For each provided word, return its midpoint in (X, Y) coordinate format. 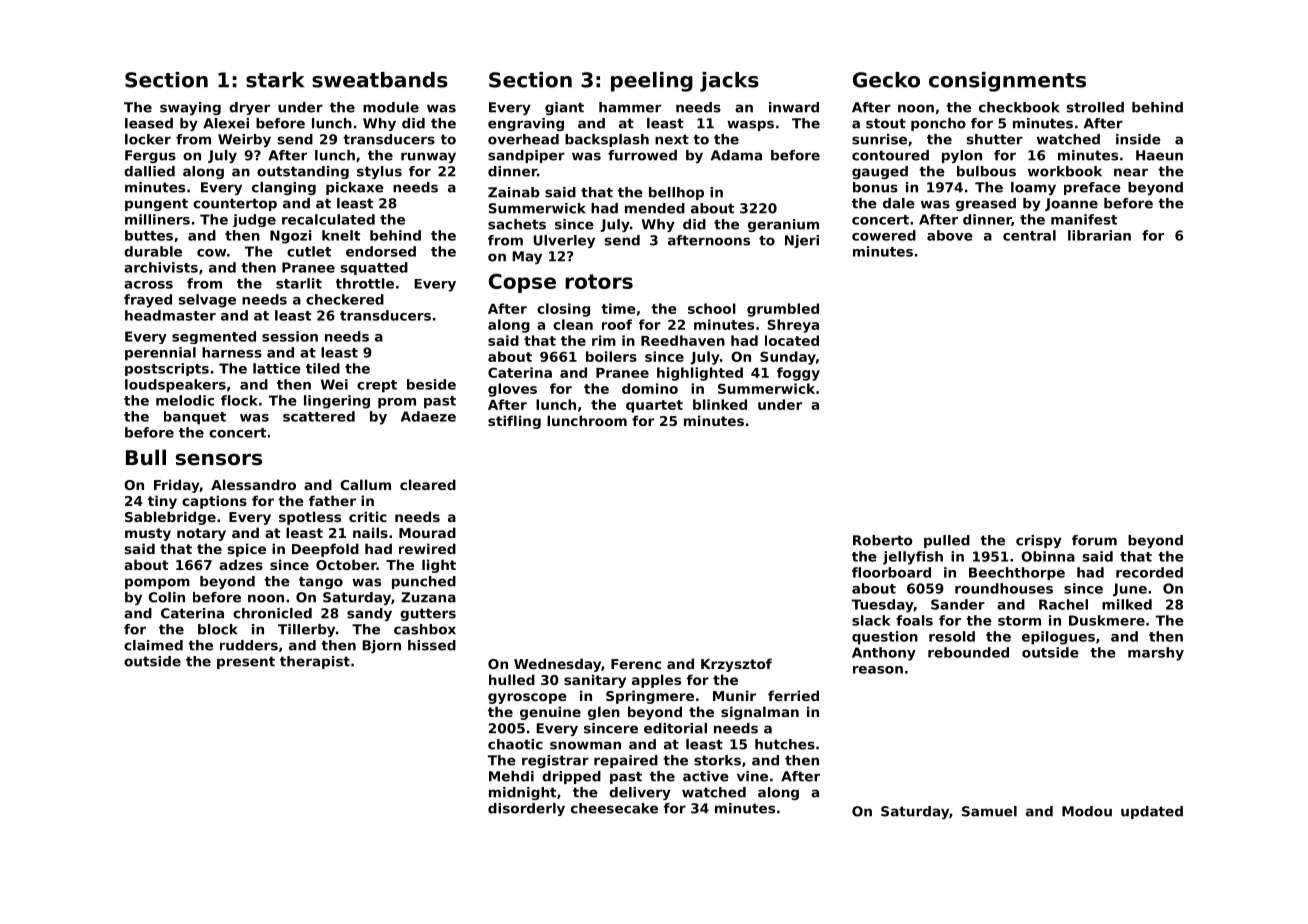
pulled (947, 541)
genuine (550, 713)
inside (1138, 139)
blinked (720, 404)
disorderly (526, 809)
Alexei (226, 123)
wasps (750, 125)
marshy (1156, 654)
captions (214, 502)
